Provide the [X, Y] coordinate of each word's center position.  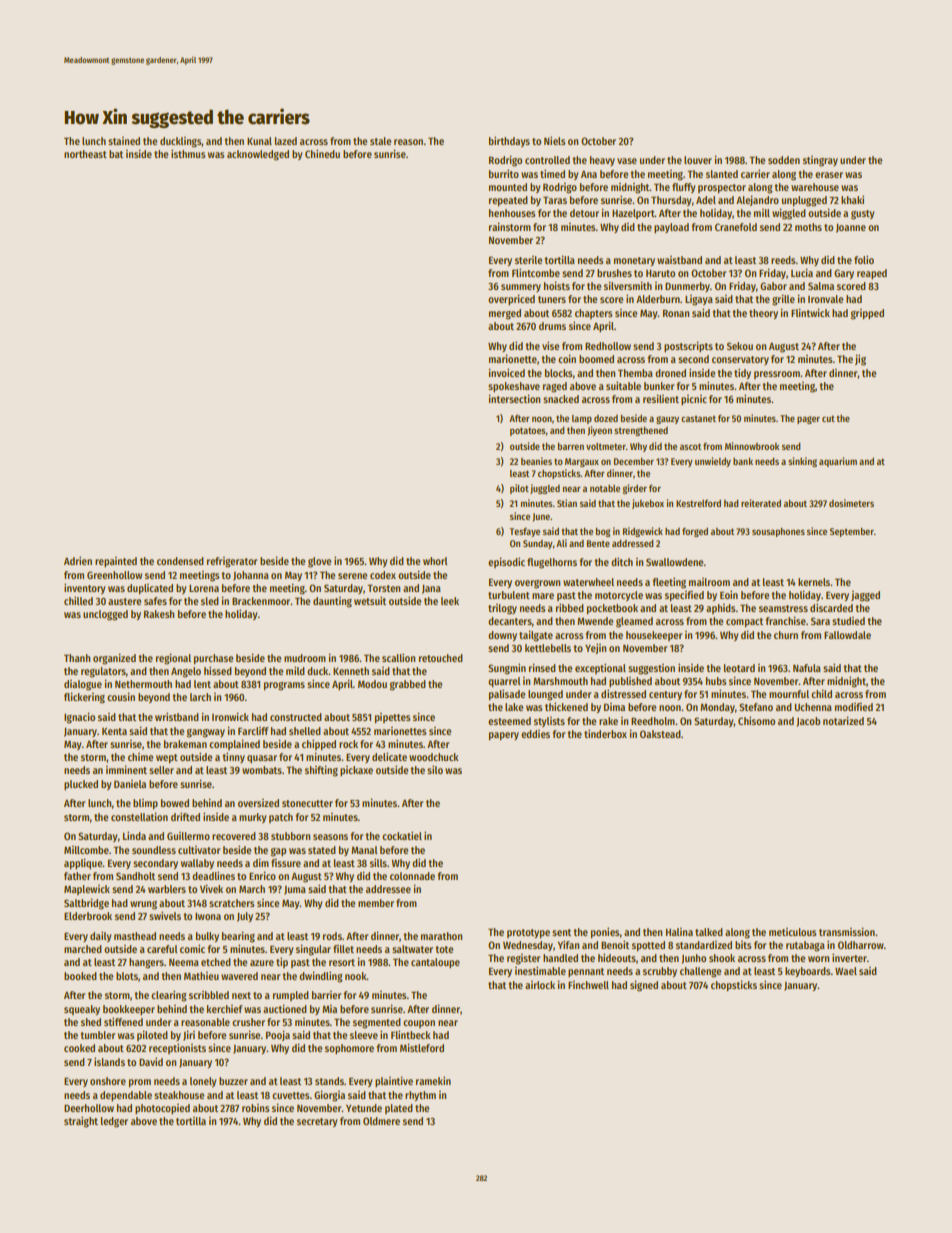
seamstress [783, 608]
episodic [506, 562]
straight [81, 1122]
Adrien [78, 560]
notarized [843, 720]
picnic [694, 400]
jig [860, 360]
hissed [218, 670]
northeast [85, 154]
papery [504, 736]
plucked [81, 785]
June [541, 517]
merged [505, 314]
